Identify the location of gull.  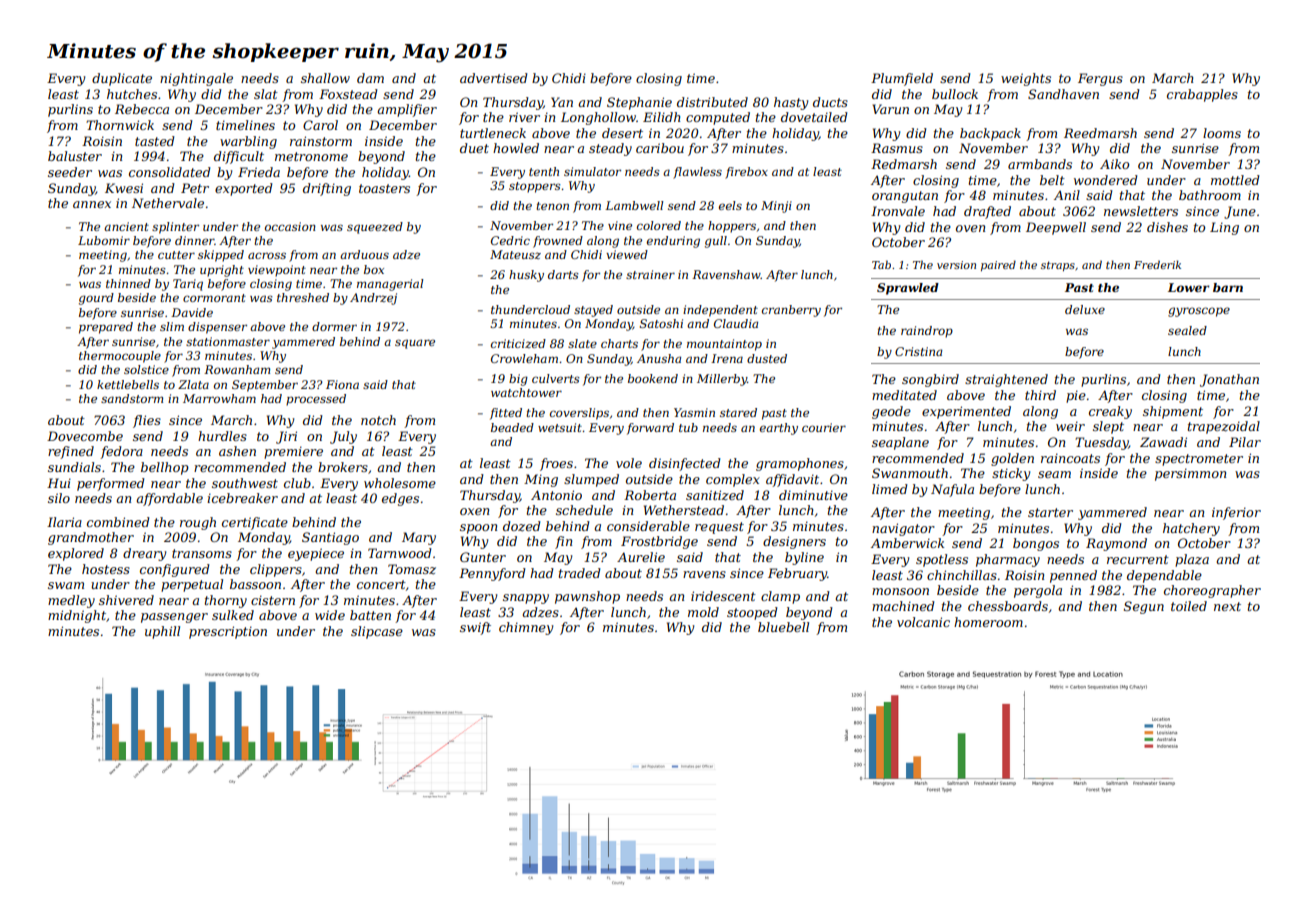
(716, 242).
